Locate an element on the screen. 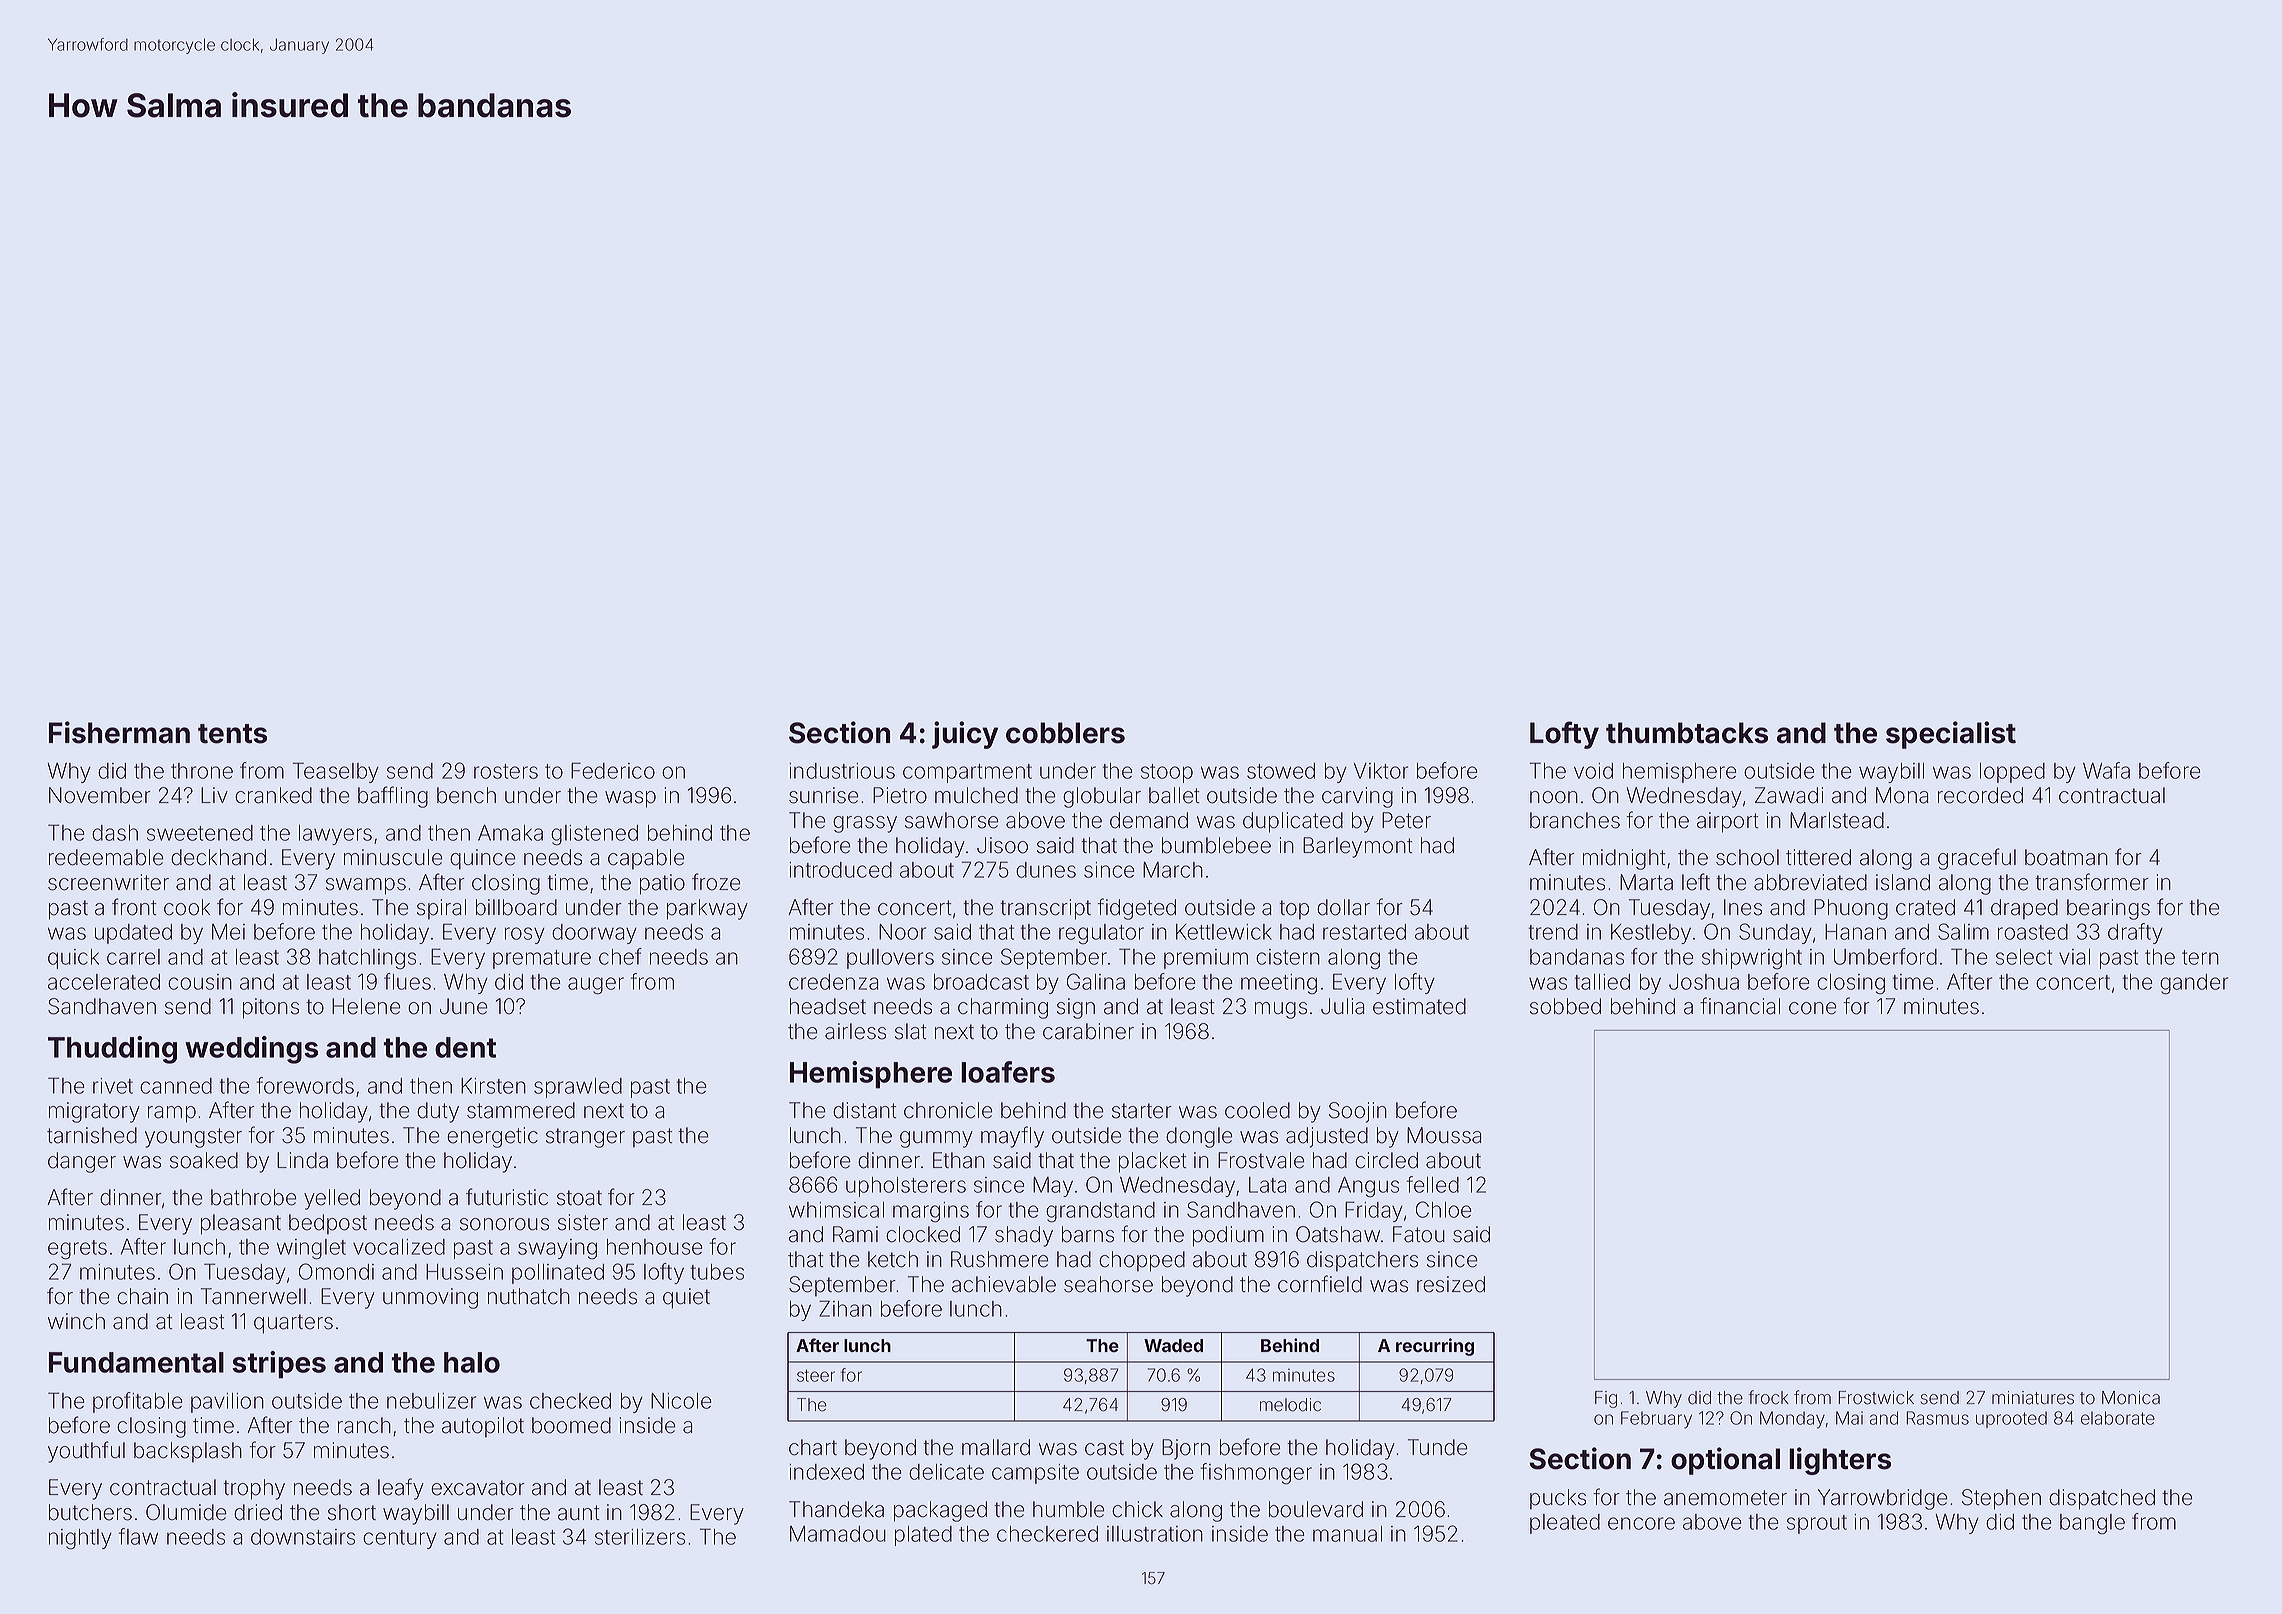  thumbtacks is located at coordinates (1687, 733).
